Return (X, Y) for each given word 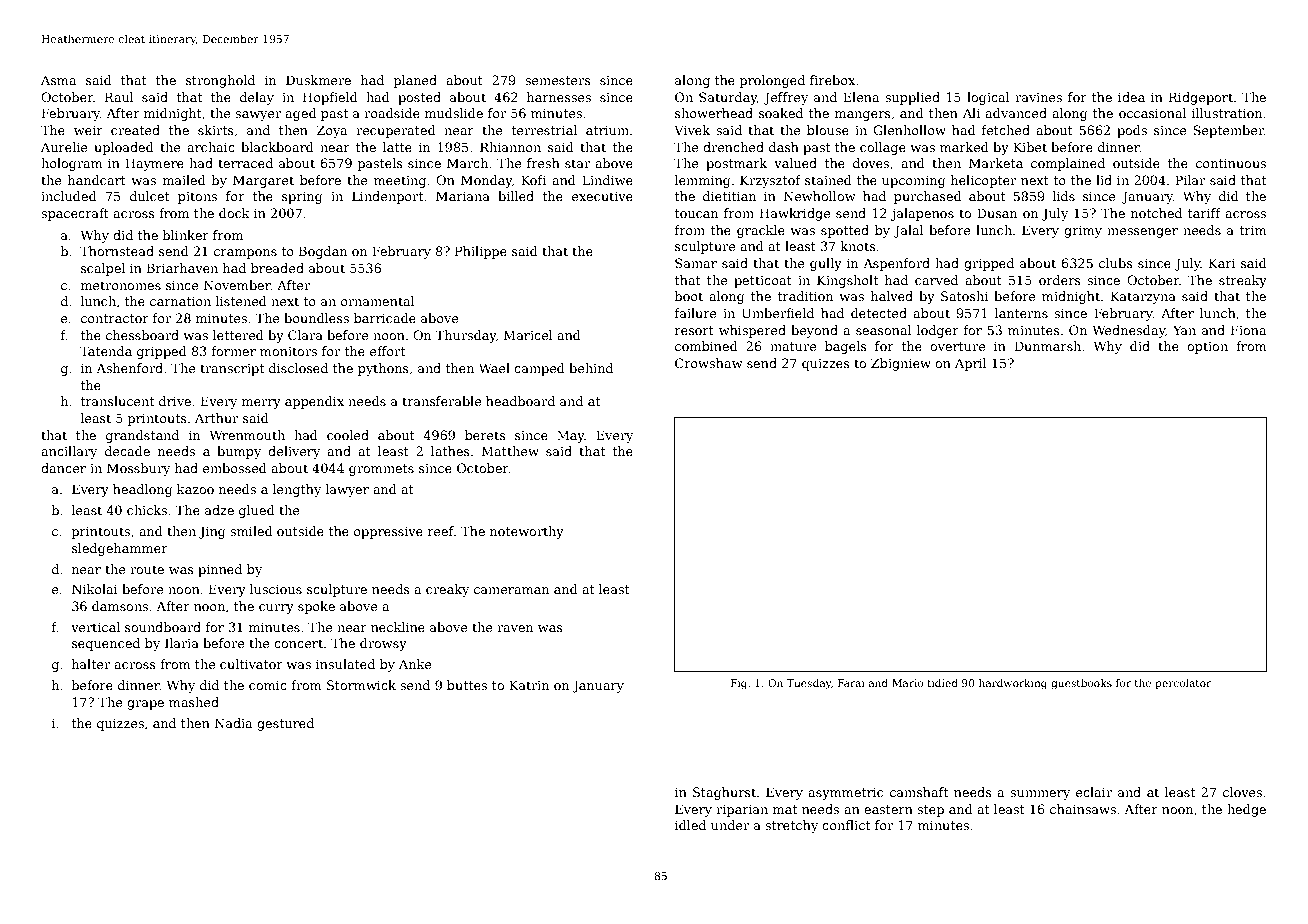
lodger (938, 331)
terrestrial (544, 130)
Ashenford (129, 368)
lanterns (1021, 313)
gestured (285, 724)
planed (415, 81)
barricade (385, 318)
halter (91, 664)
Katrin (529, 685)
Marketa (996, 163)
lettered (238, 335)
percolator (1183, 684)
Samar (696, 263)
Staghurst (724, 793)
